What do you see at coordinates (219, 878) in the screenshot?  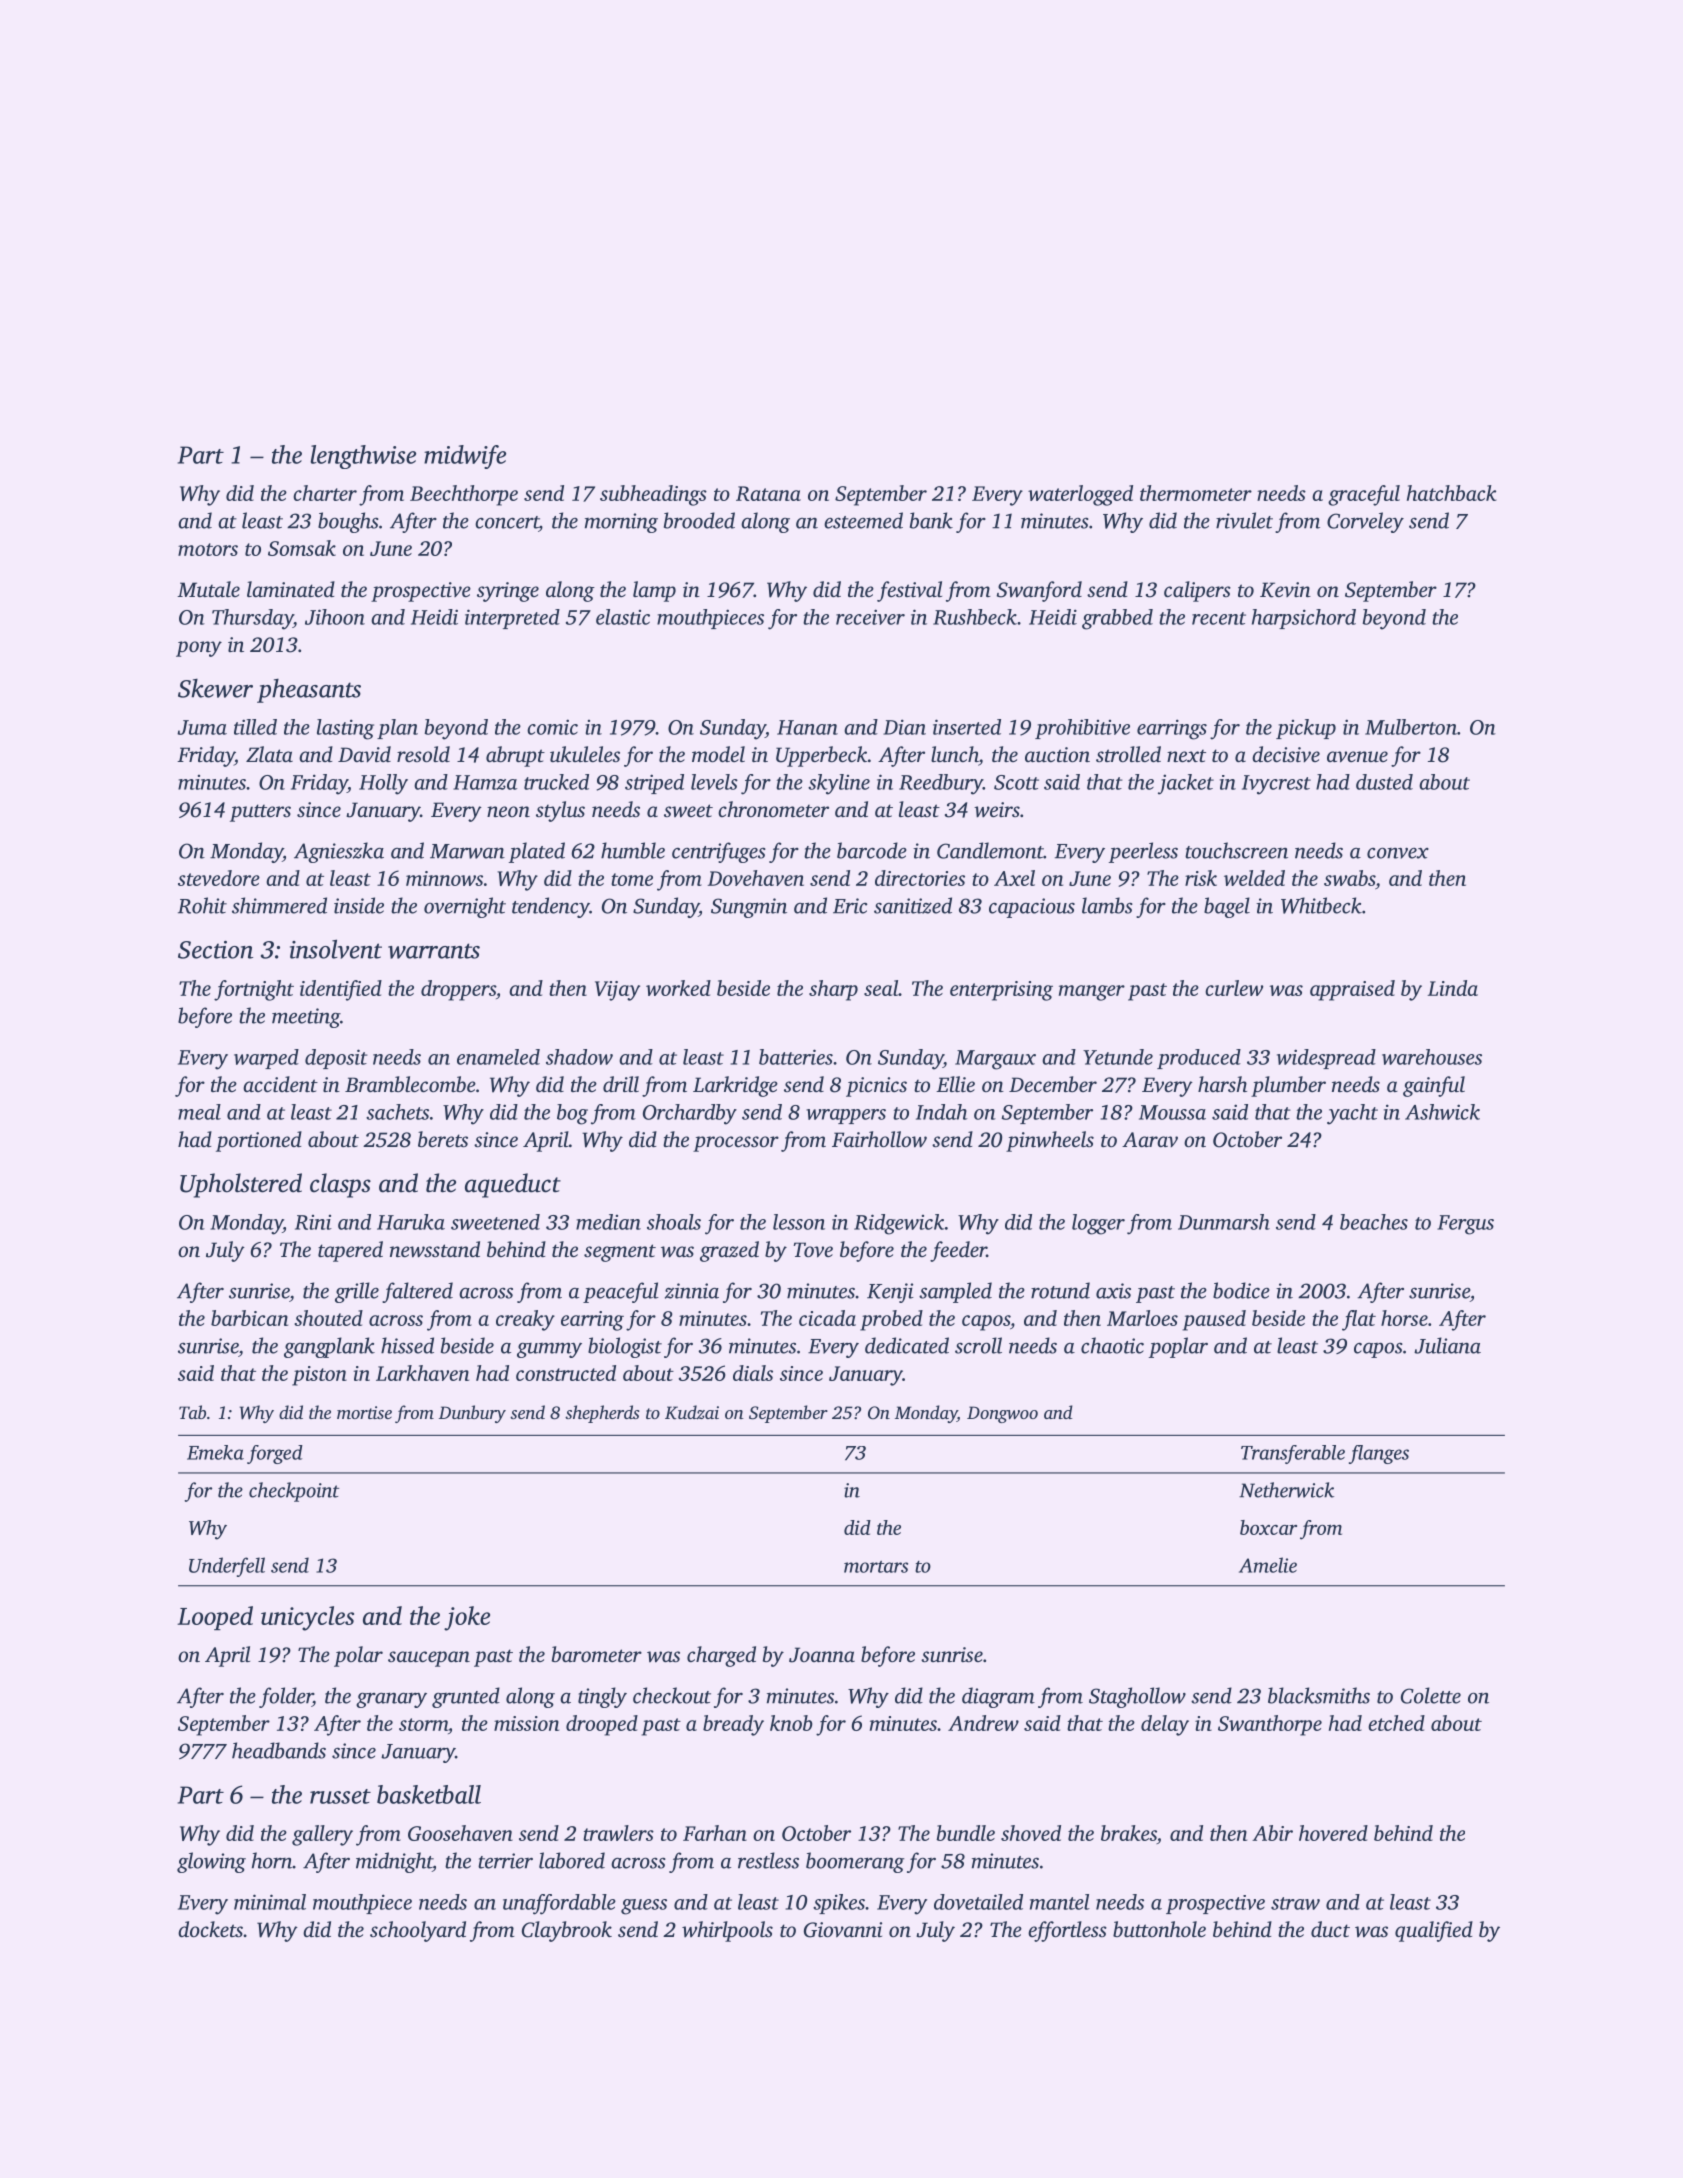 I see `stevedore` at bounding box center [219, 878].
